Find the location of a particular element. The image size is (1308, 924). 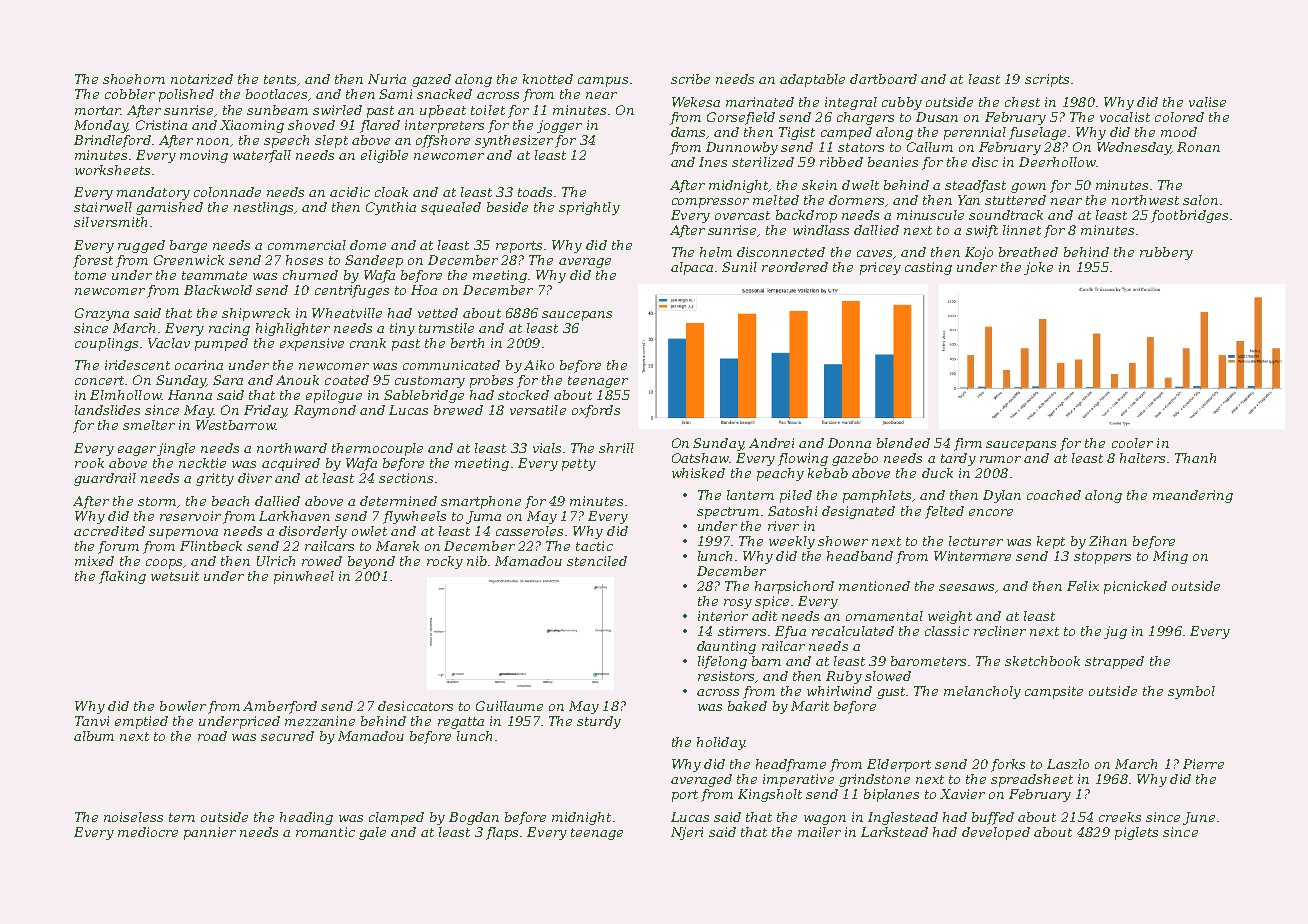

reservoir is located at coordinates (190, 516).
